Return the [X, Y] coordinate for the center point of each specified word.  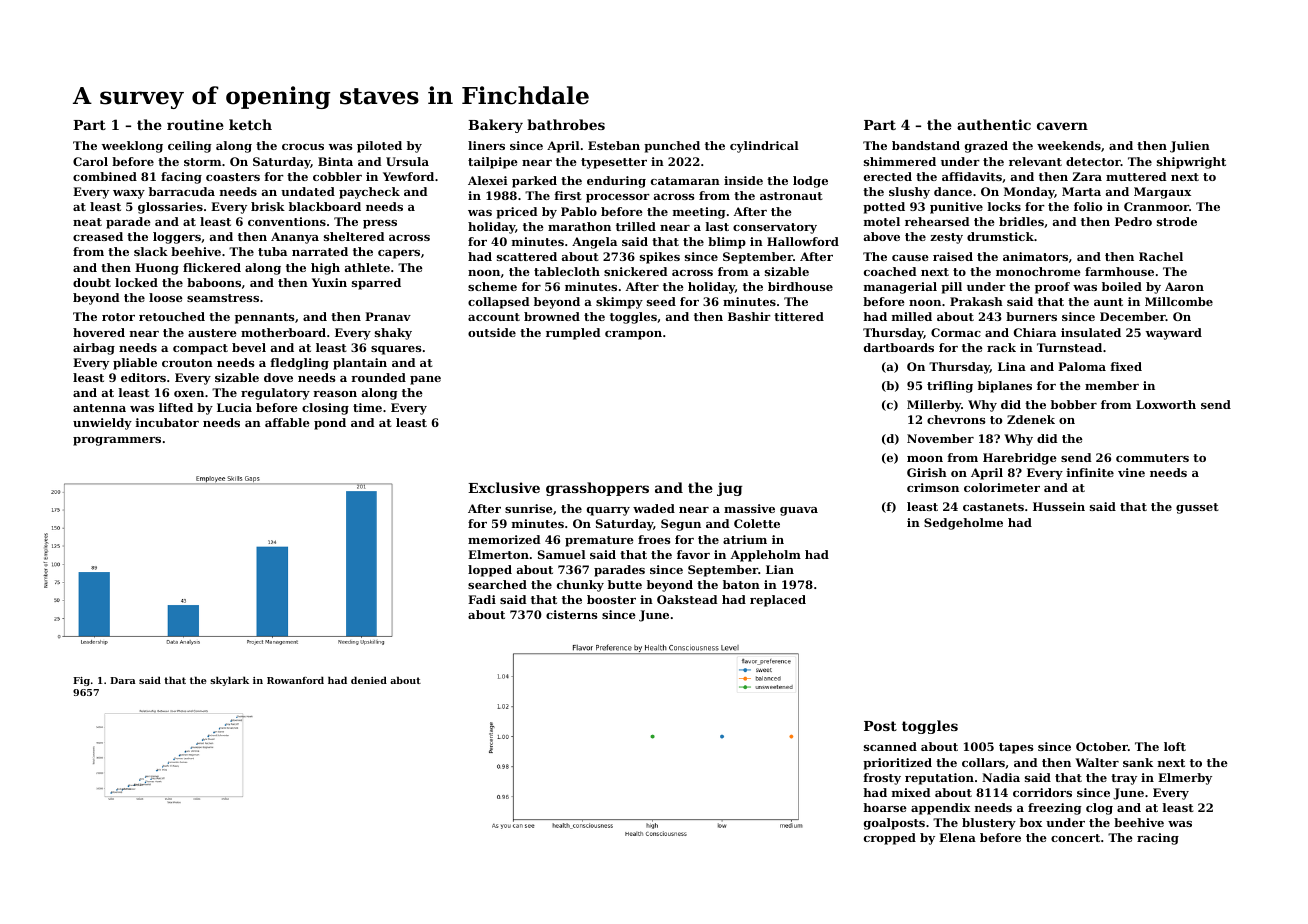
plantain [360, 364]
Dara [123, 680]
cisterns [572, 614]
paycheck [369, 193]
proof [1052, 288]
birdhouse [800, 286]
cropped [890, 839]
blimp [727, 243]
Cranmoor [1156, 206]
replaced [778, 601]
